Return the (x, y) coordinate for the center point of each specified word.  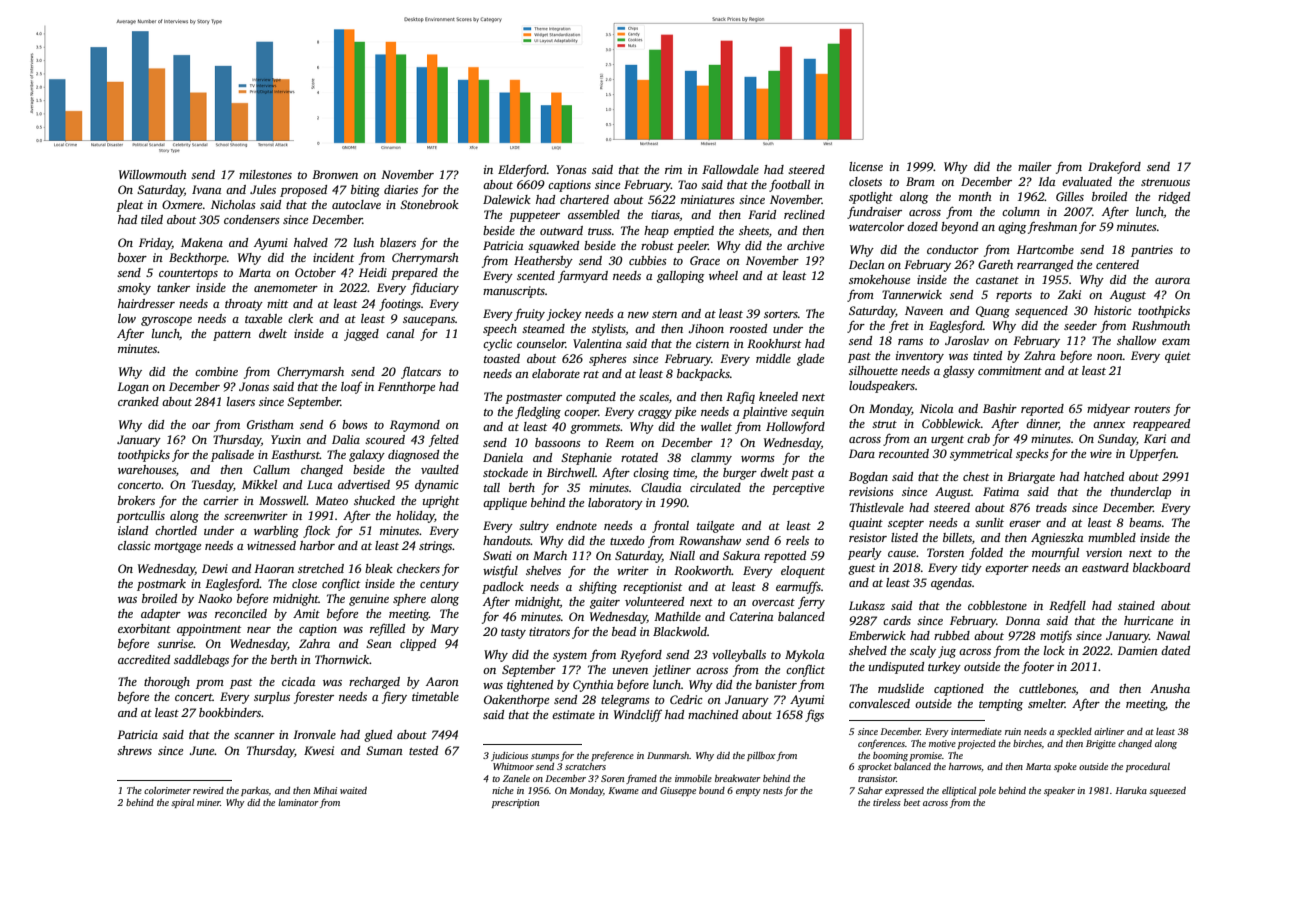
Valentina (597, 343)
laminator (298, 802)
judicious (509, 756)
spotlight (871, 198)
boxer (132, 257)
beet (912, 802)
